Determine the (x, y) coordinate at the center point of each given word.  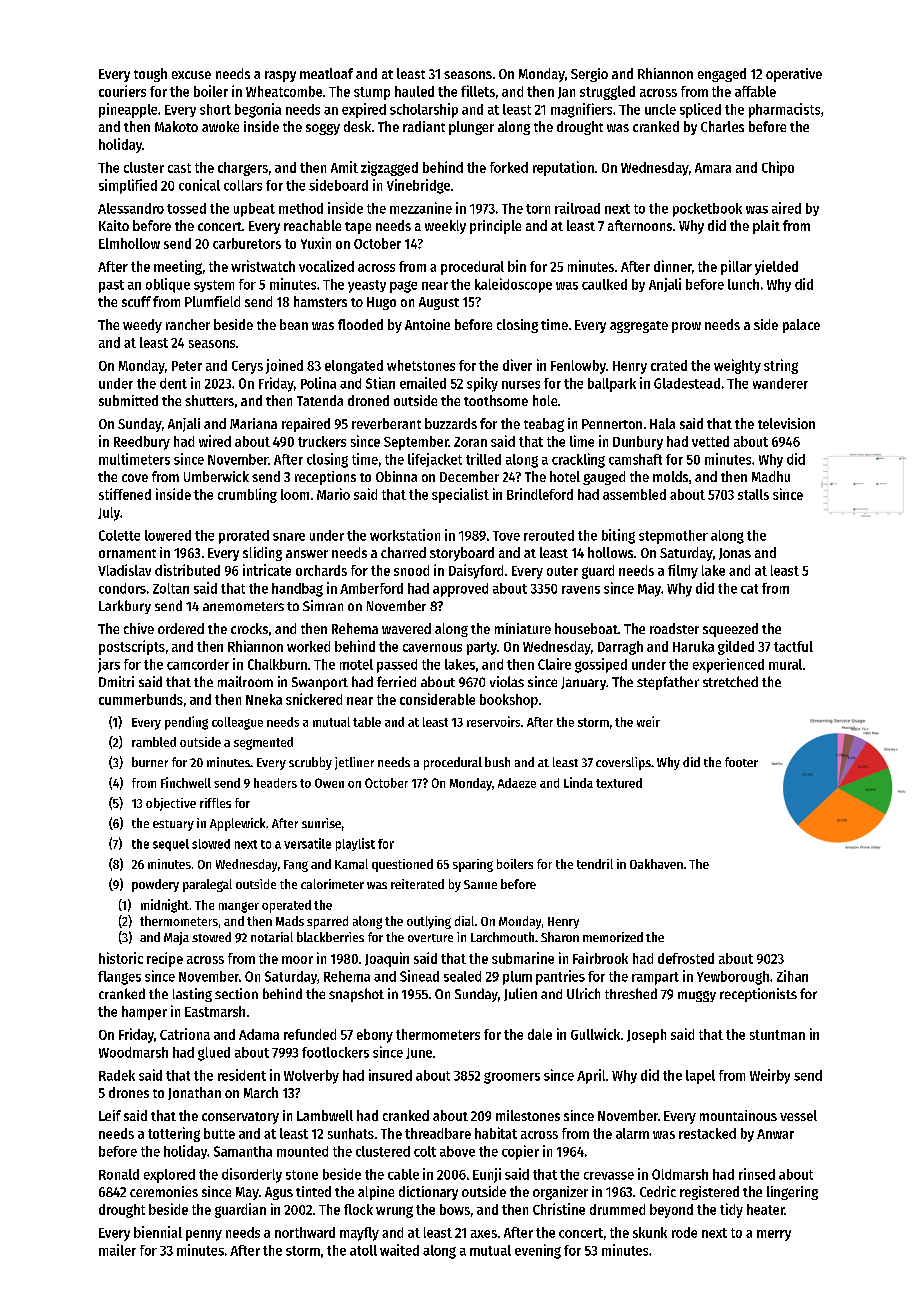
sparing (473, 865)
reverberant (386, 423)
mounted (302, 1151)
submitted (128, 400)
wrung (394, 1212)
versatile (307, 843)
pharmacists (784, 110)
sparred (327, 922)
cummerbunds (141, 699)
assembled (634, 494)
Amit (344, 167)
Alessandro (131, 208)
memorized (613, 937)
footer (741, 762)
